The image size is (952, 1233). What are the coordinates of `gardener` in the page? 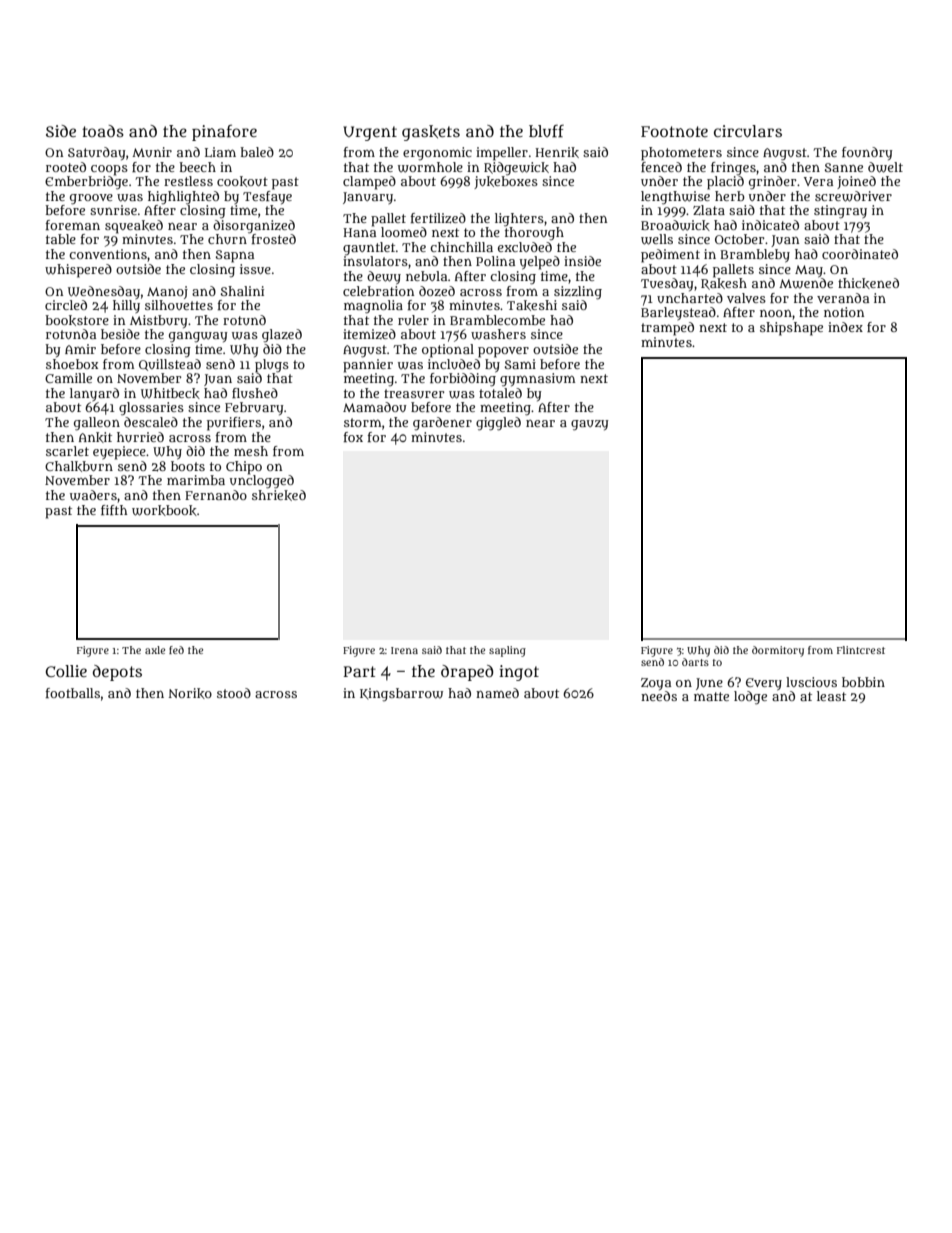 It's located at (442, 423).
